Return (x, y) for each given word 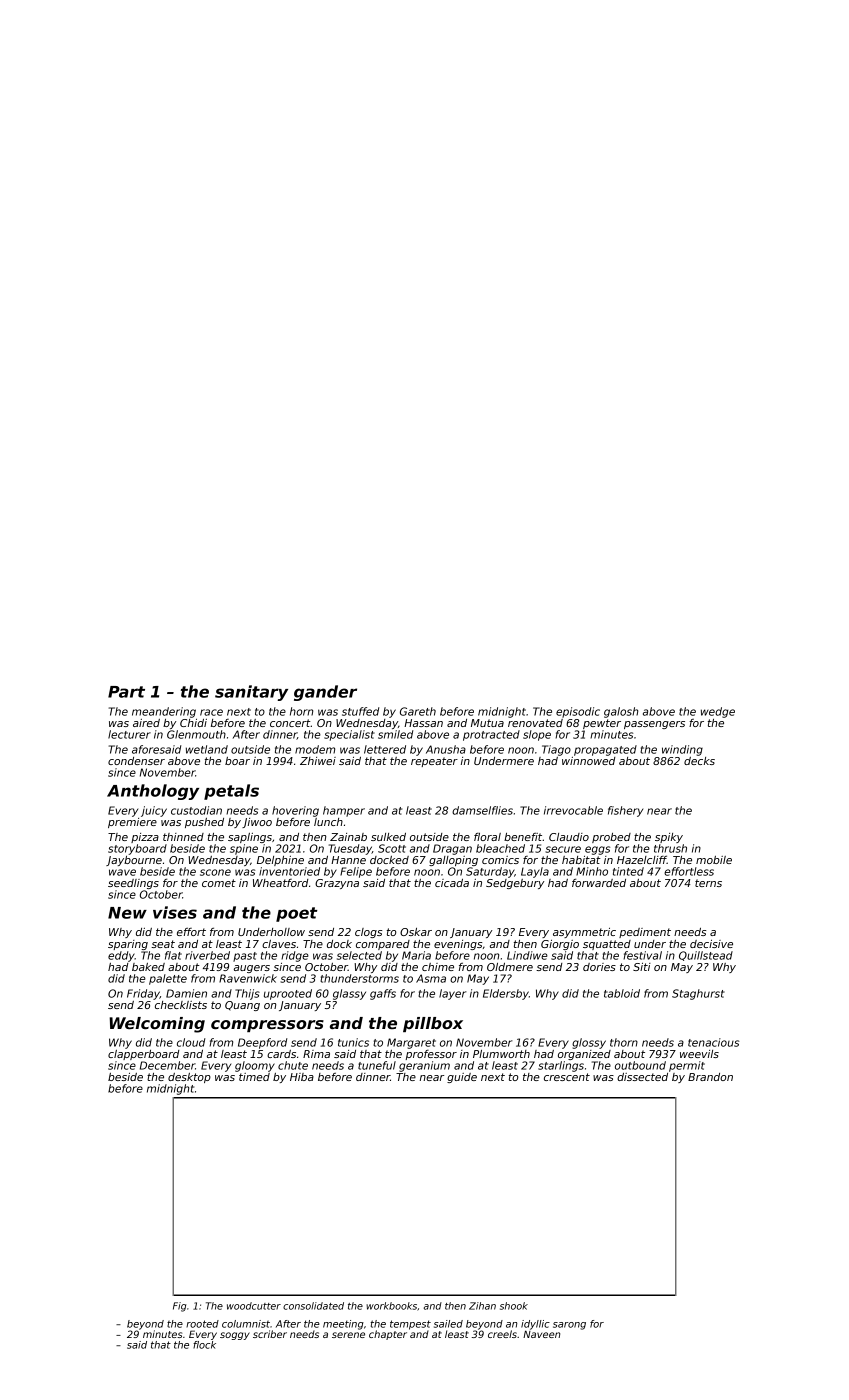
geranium (424, 1066)
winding (682, 750)
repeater (434, 762)
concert (290, 723)
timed (254, 1077)
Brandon (710, 1077)
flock (204, 1345)
